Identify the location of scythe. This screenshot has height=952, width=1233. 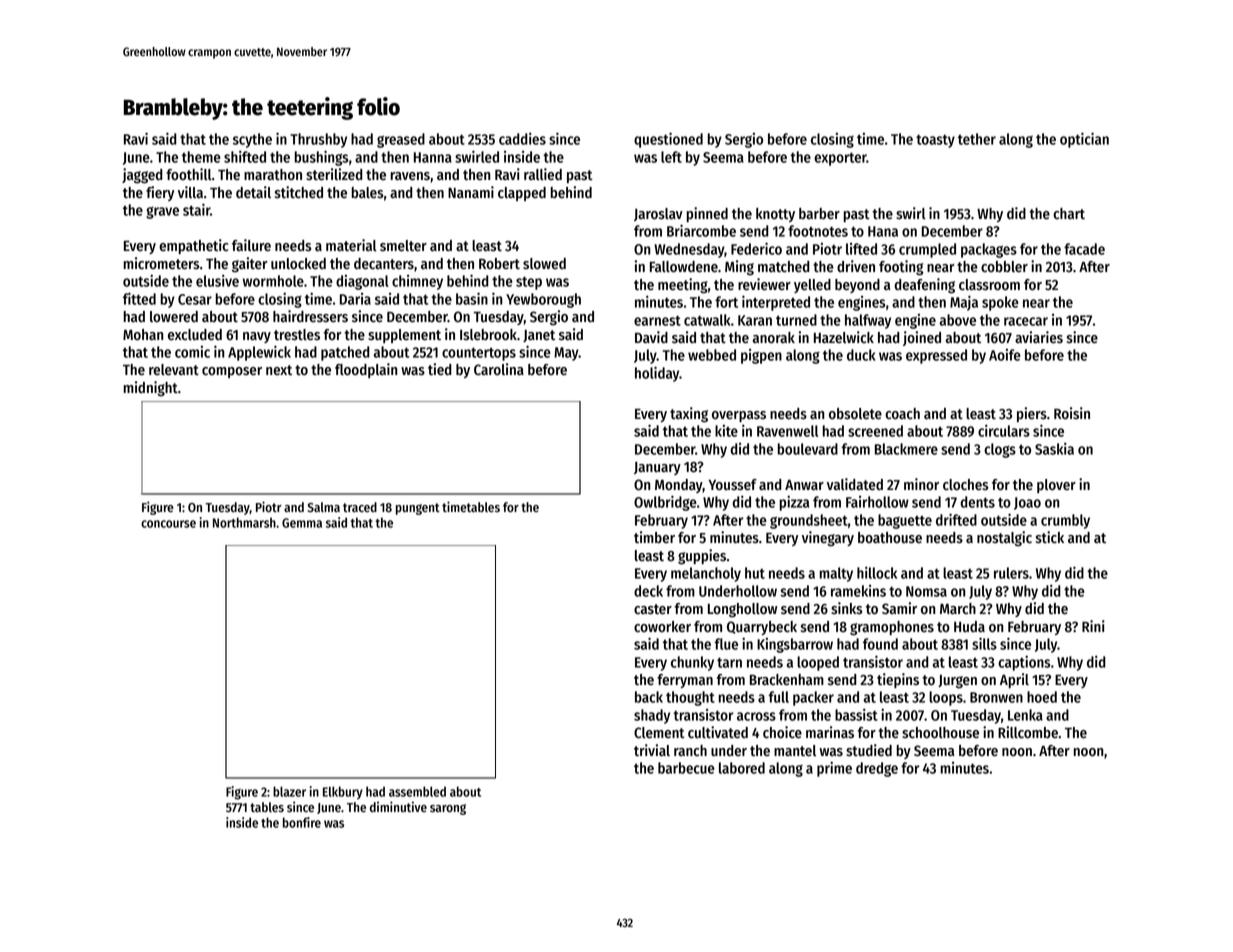
(252, 140).
